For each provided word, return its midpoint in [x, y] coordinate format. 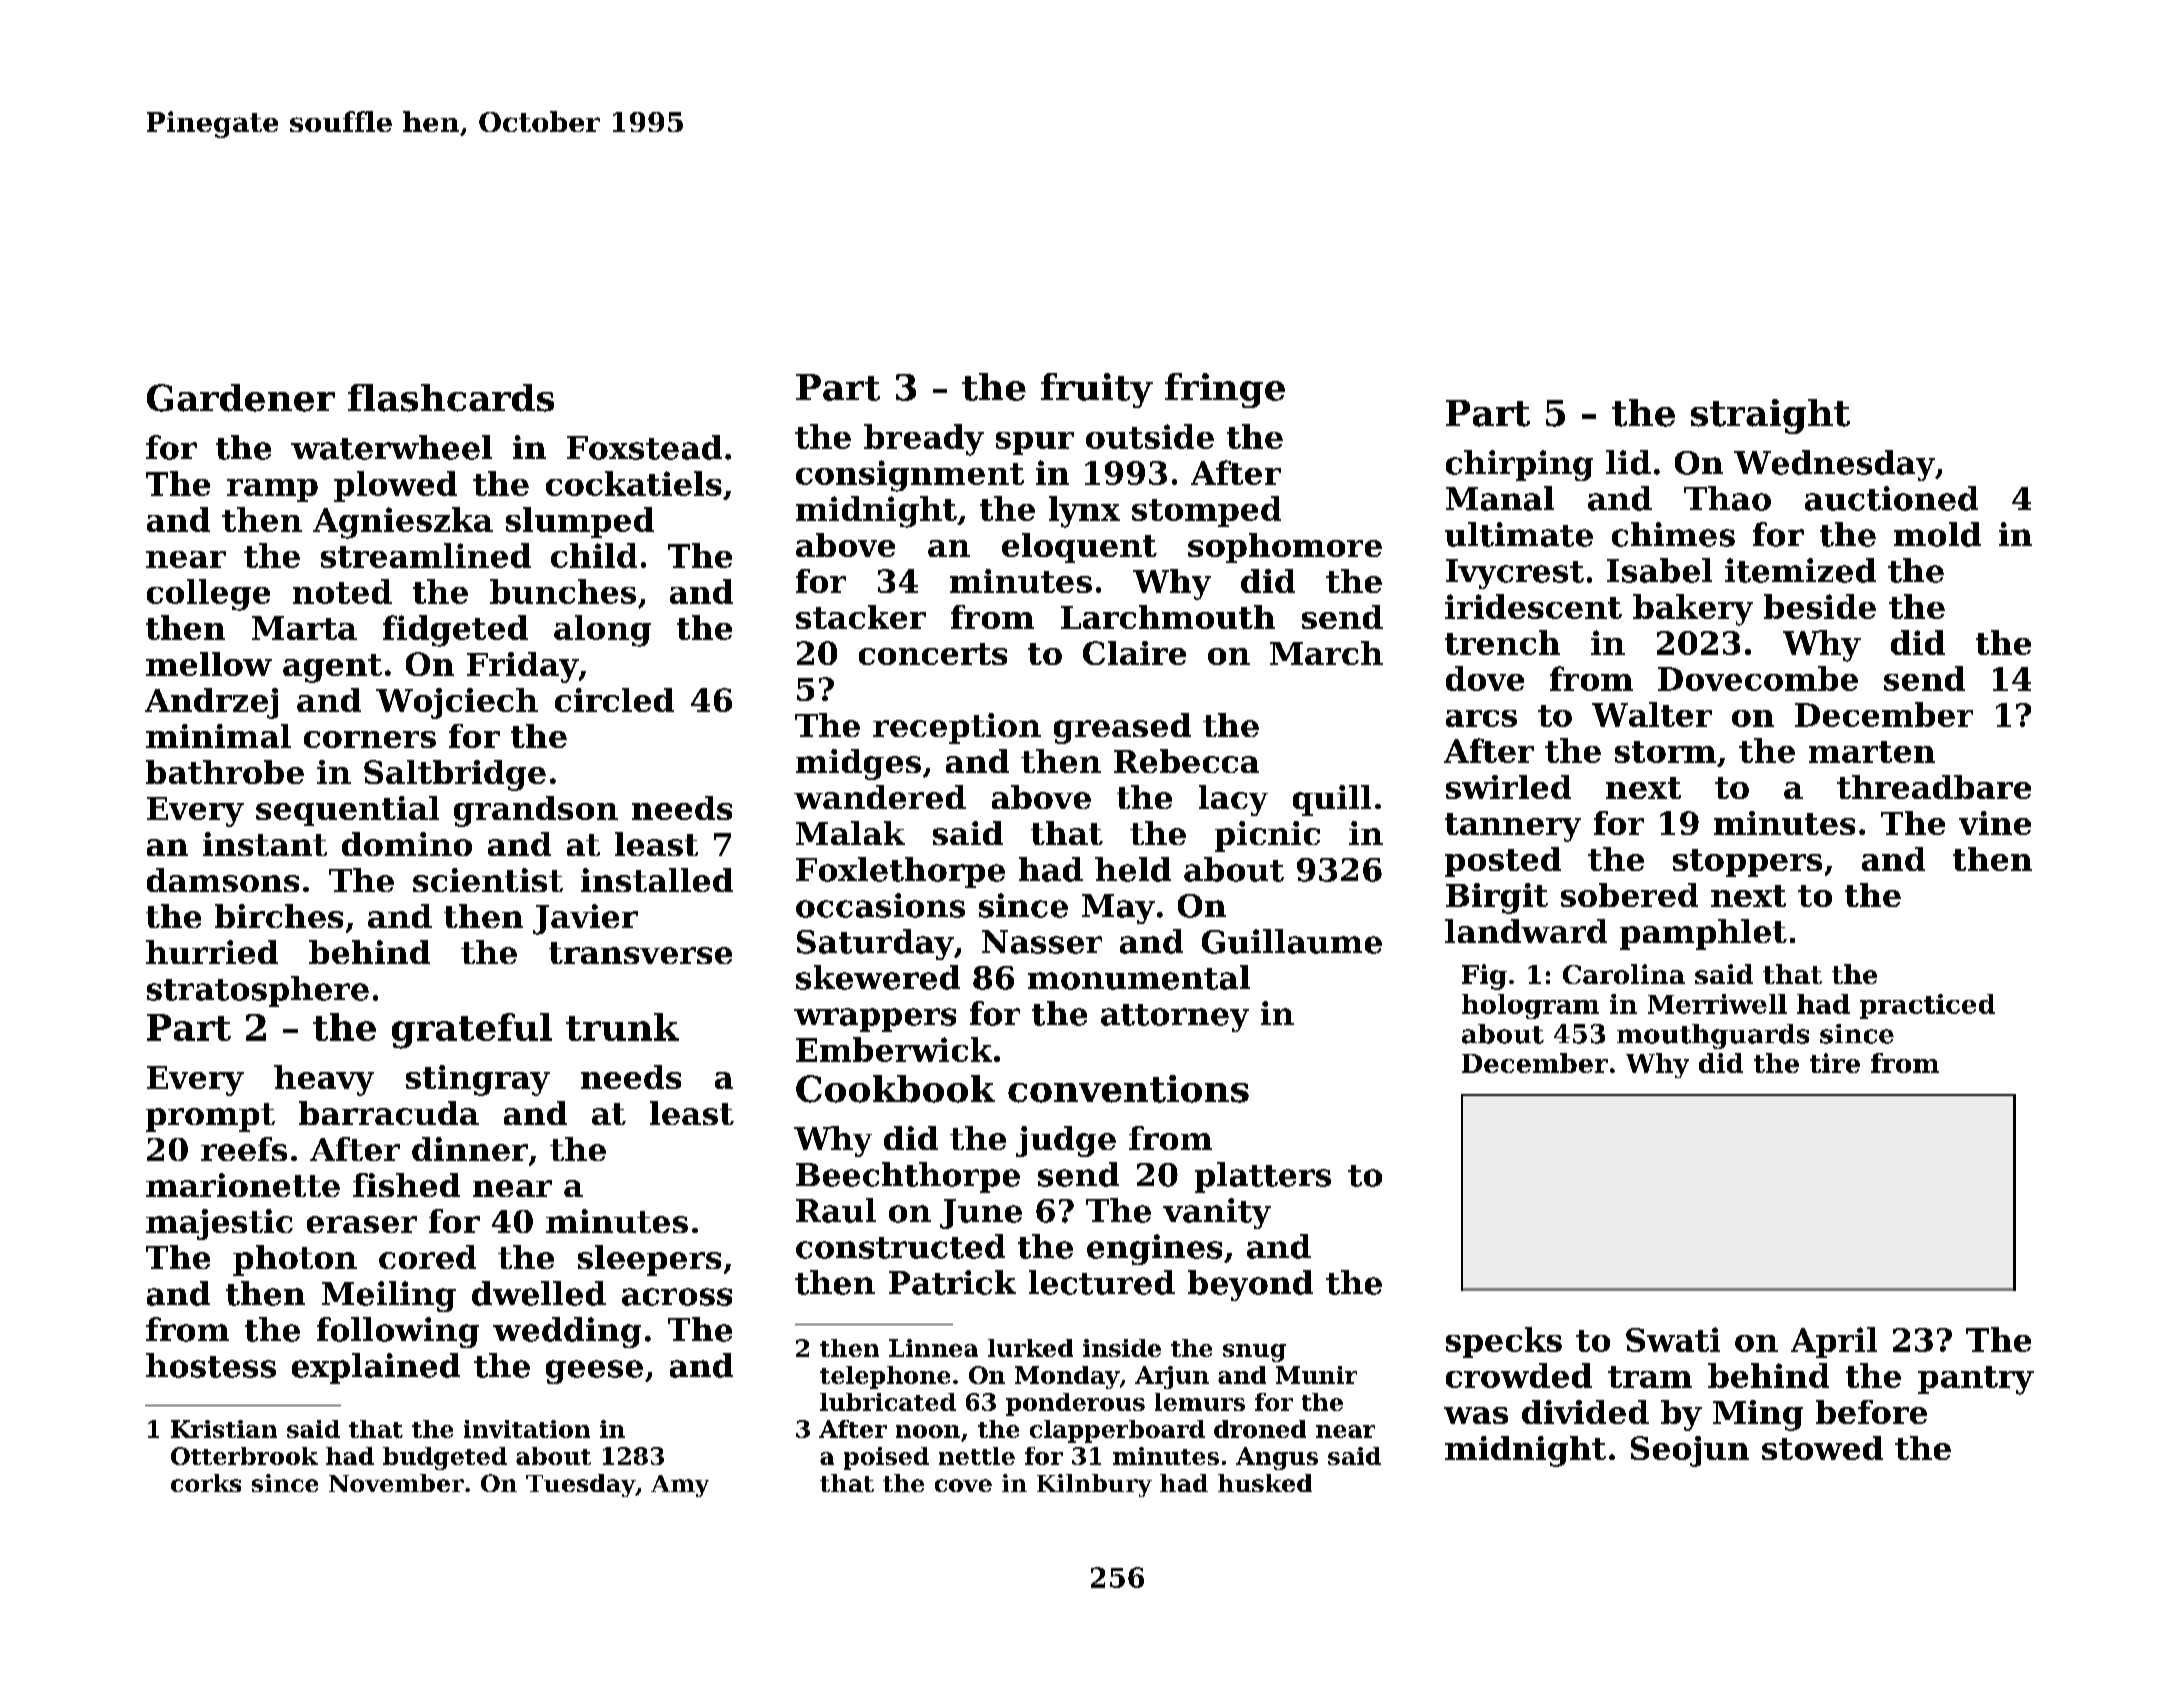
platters [1263, 1177]
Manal [1500, 498]
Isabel [1659, 570]
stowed [1822, 1448]
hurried [212, 952]
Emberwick [894, 1049]
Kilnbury [1094, 1485]
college [208, 595]
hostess [211, 1365]
